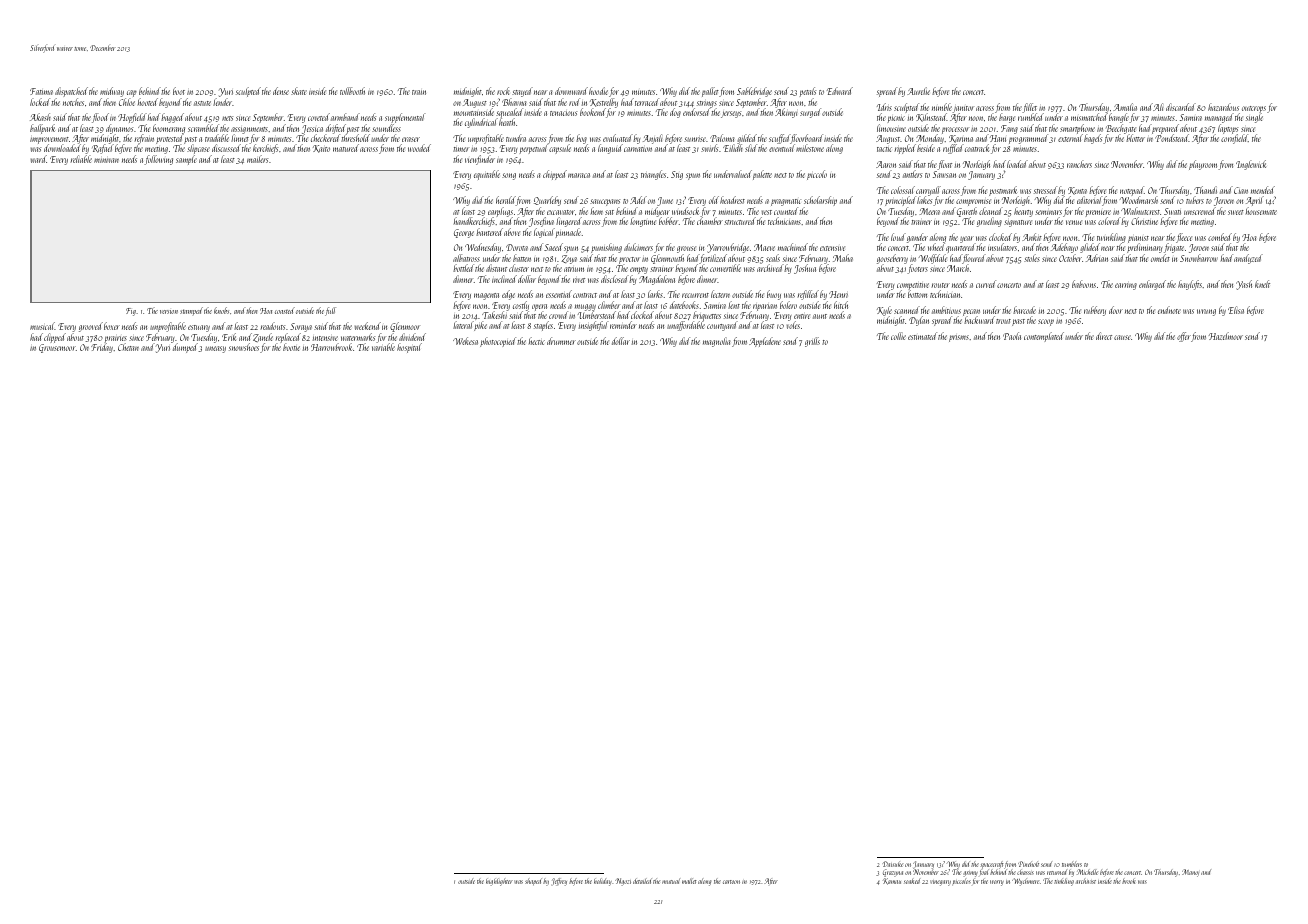 This page has height=924, width=1308. Describe the element at coordinates (959, 338) in the page. I see `prisms` at that location.
